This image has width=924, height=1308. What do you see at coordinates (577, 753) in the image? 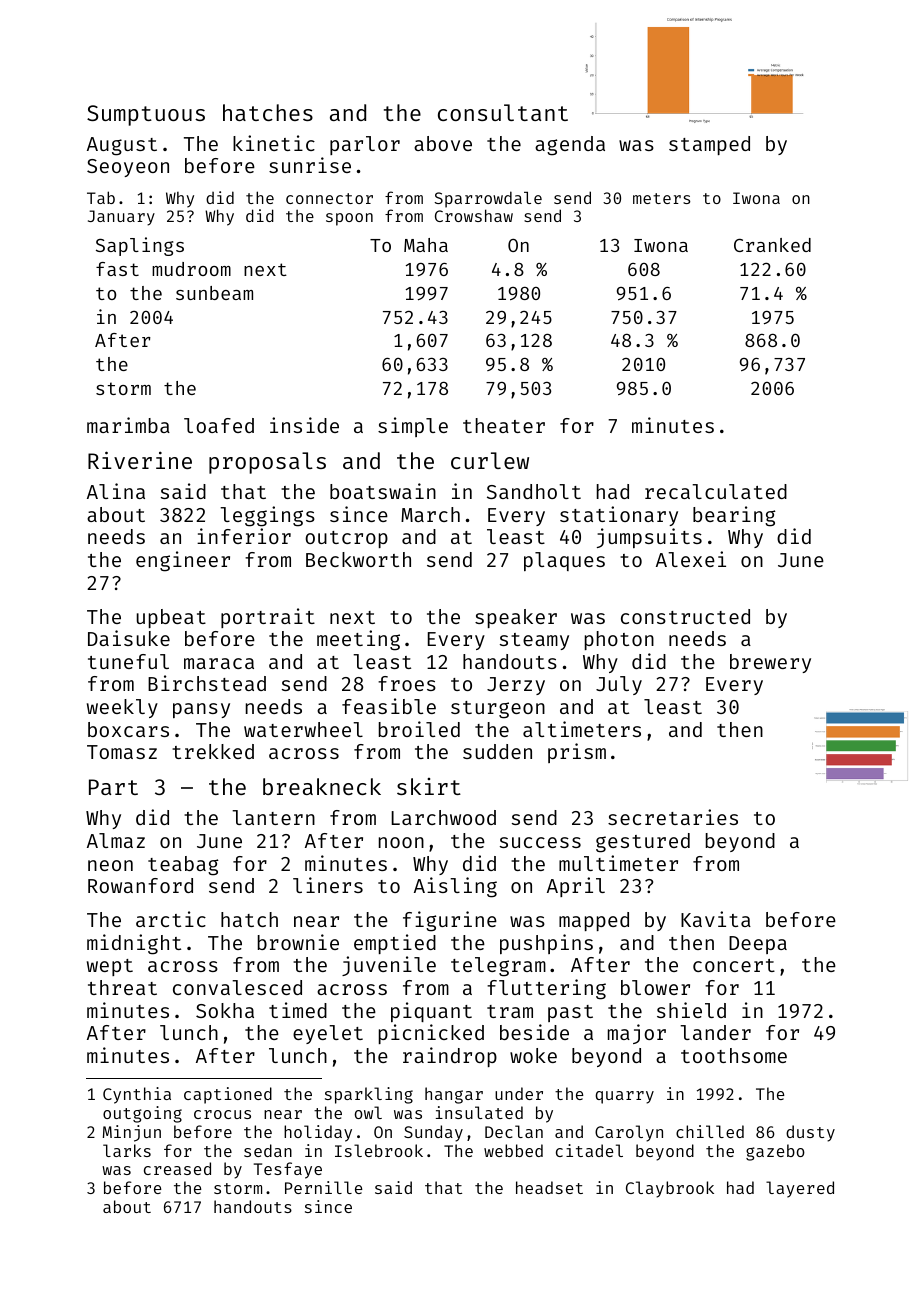
I see `prism` at bounding box center [577, 753].
